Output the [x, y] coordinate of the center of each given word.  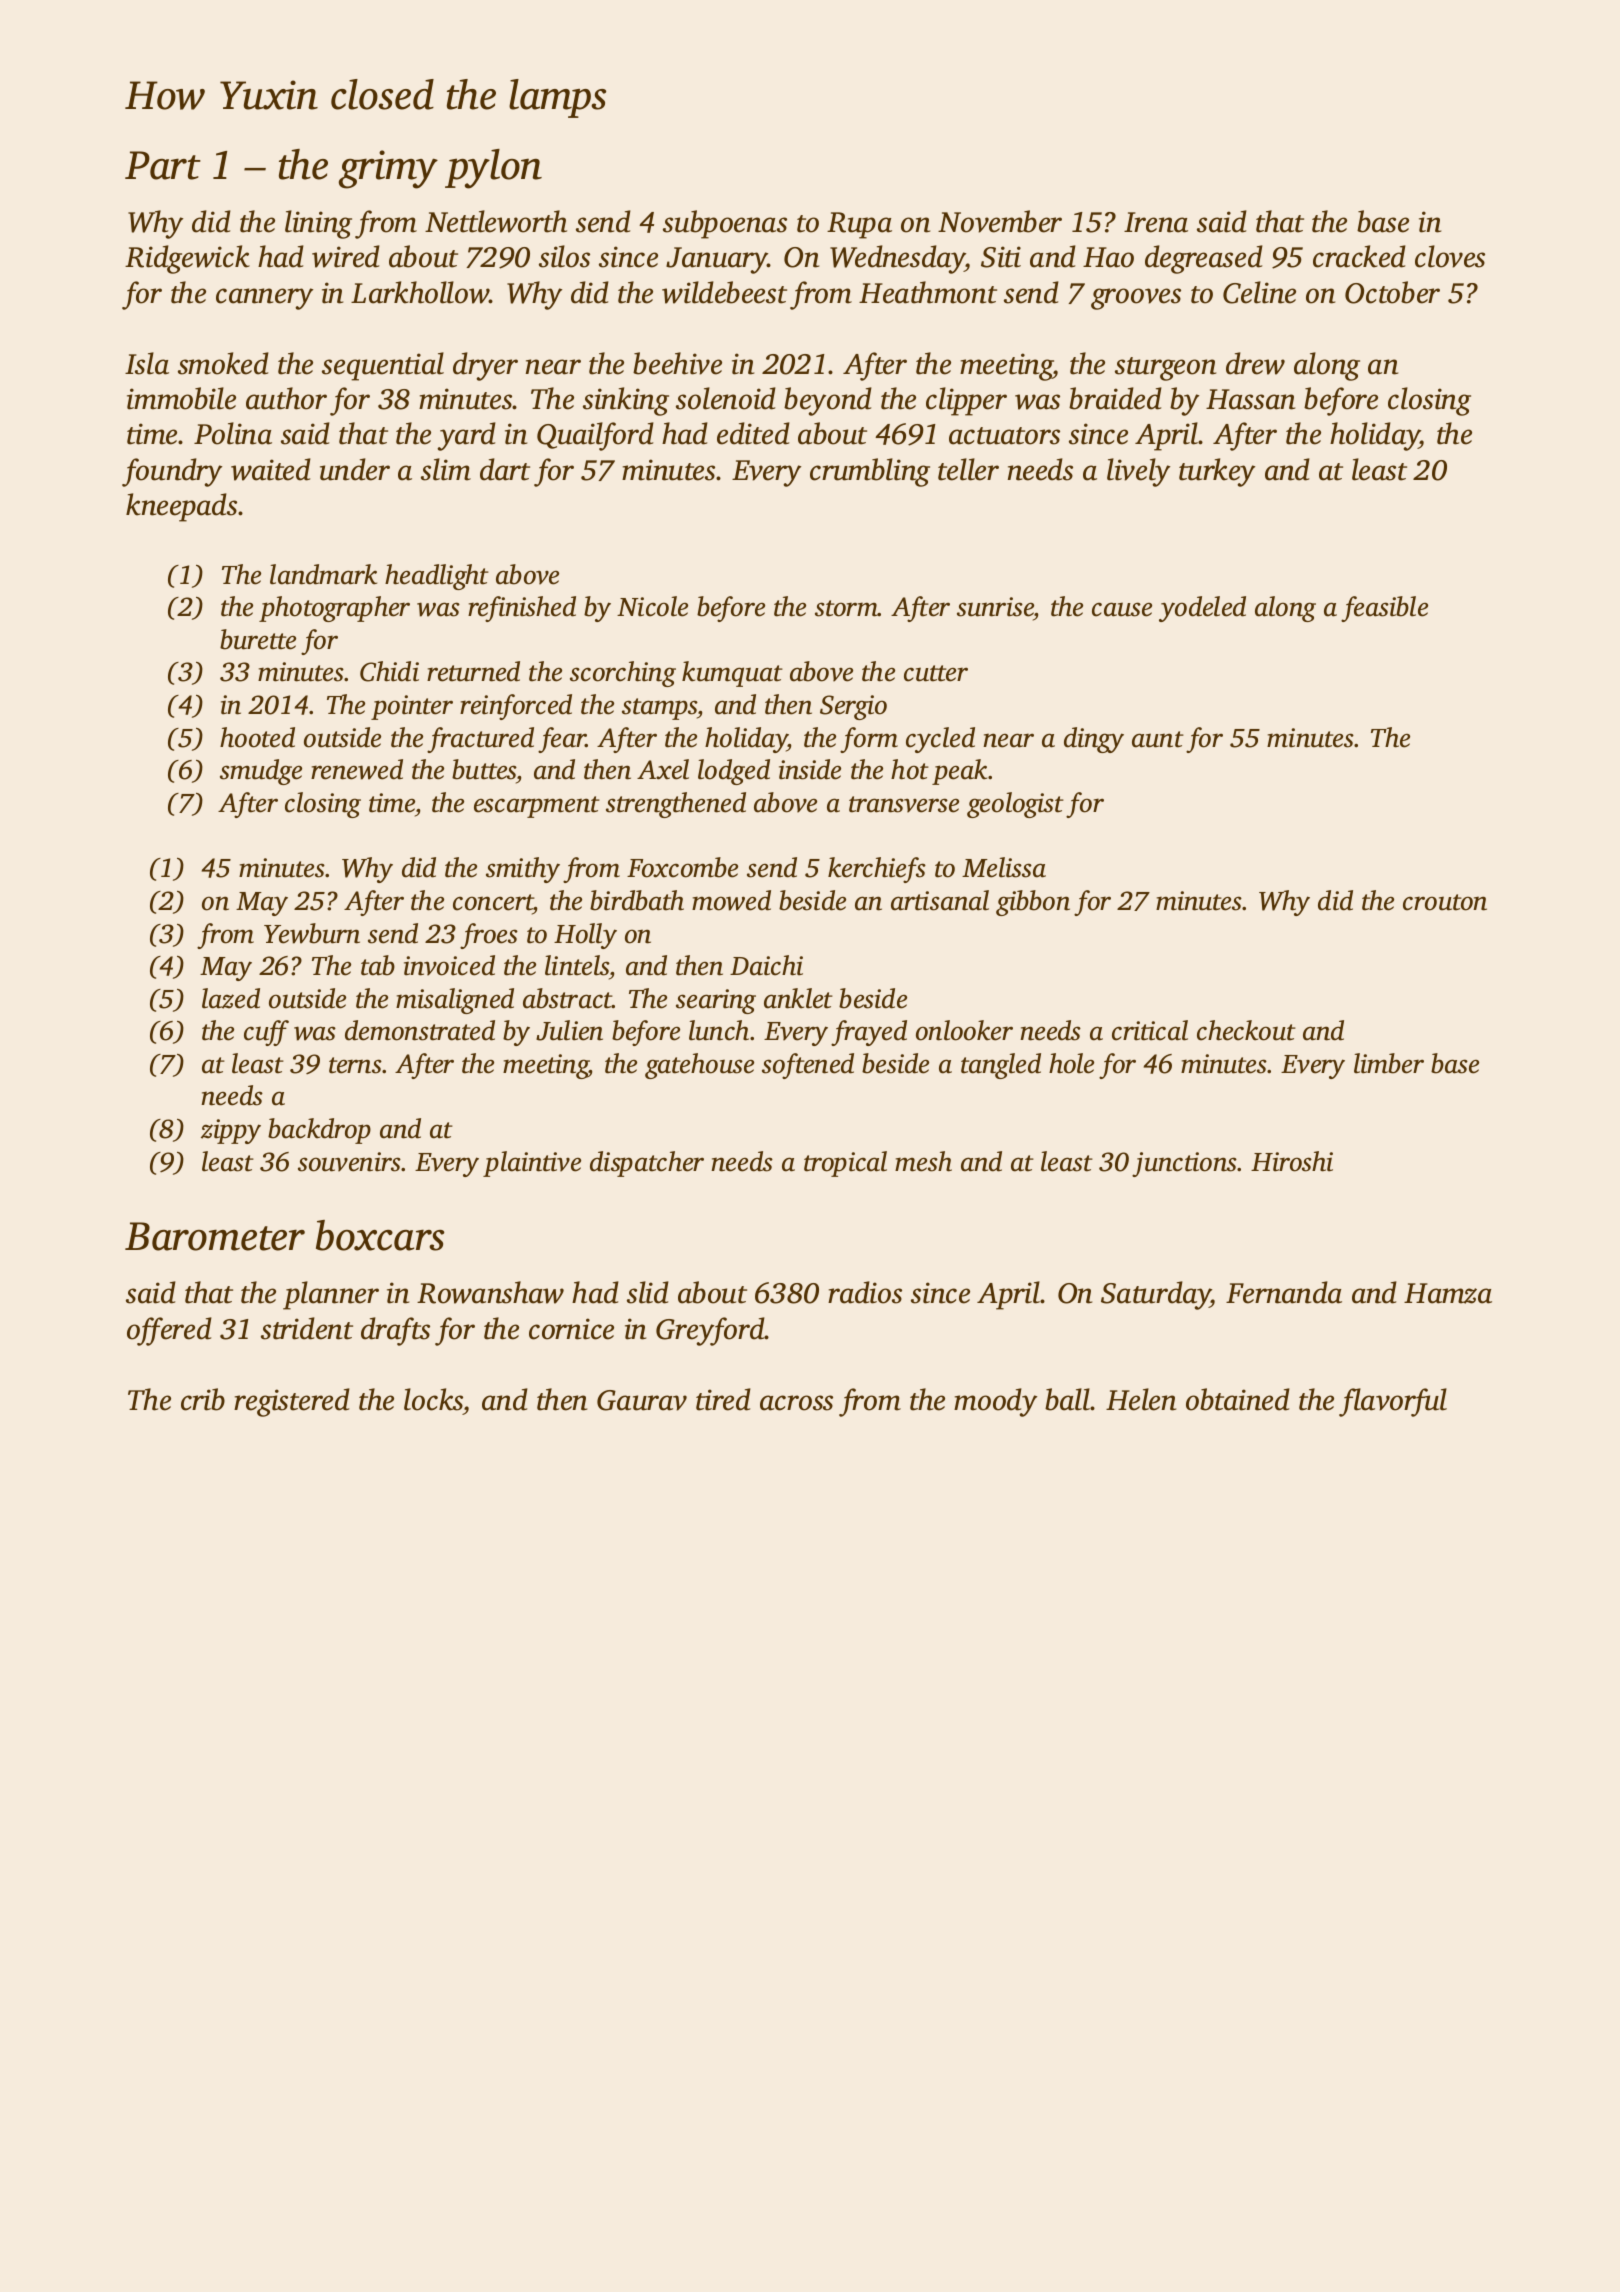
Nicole [652, 606]
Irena [1156, 222]
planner [331, 1295]
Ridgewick [187, 259]
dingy [1094, 740]
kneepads [181, 507]
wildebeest [724, 292]
